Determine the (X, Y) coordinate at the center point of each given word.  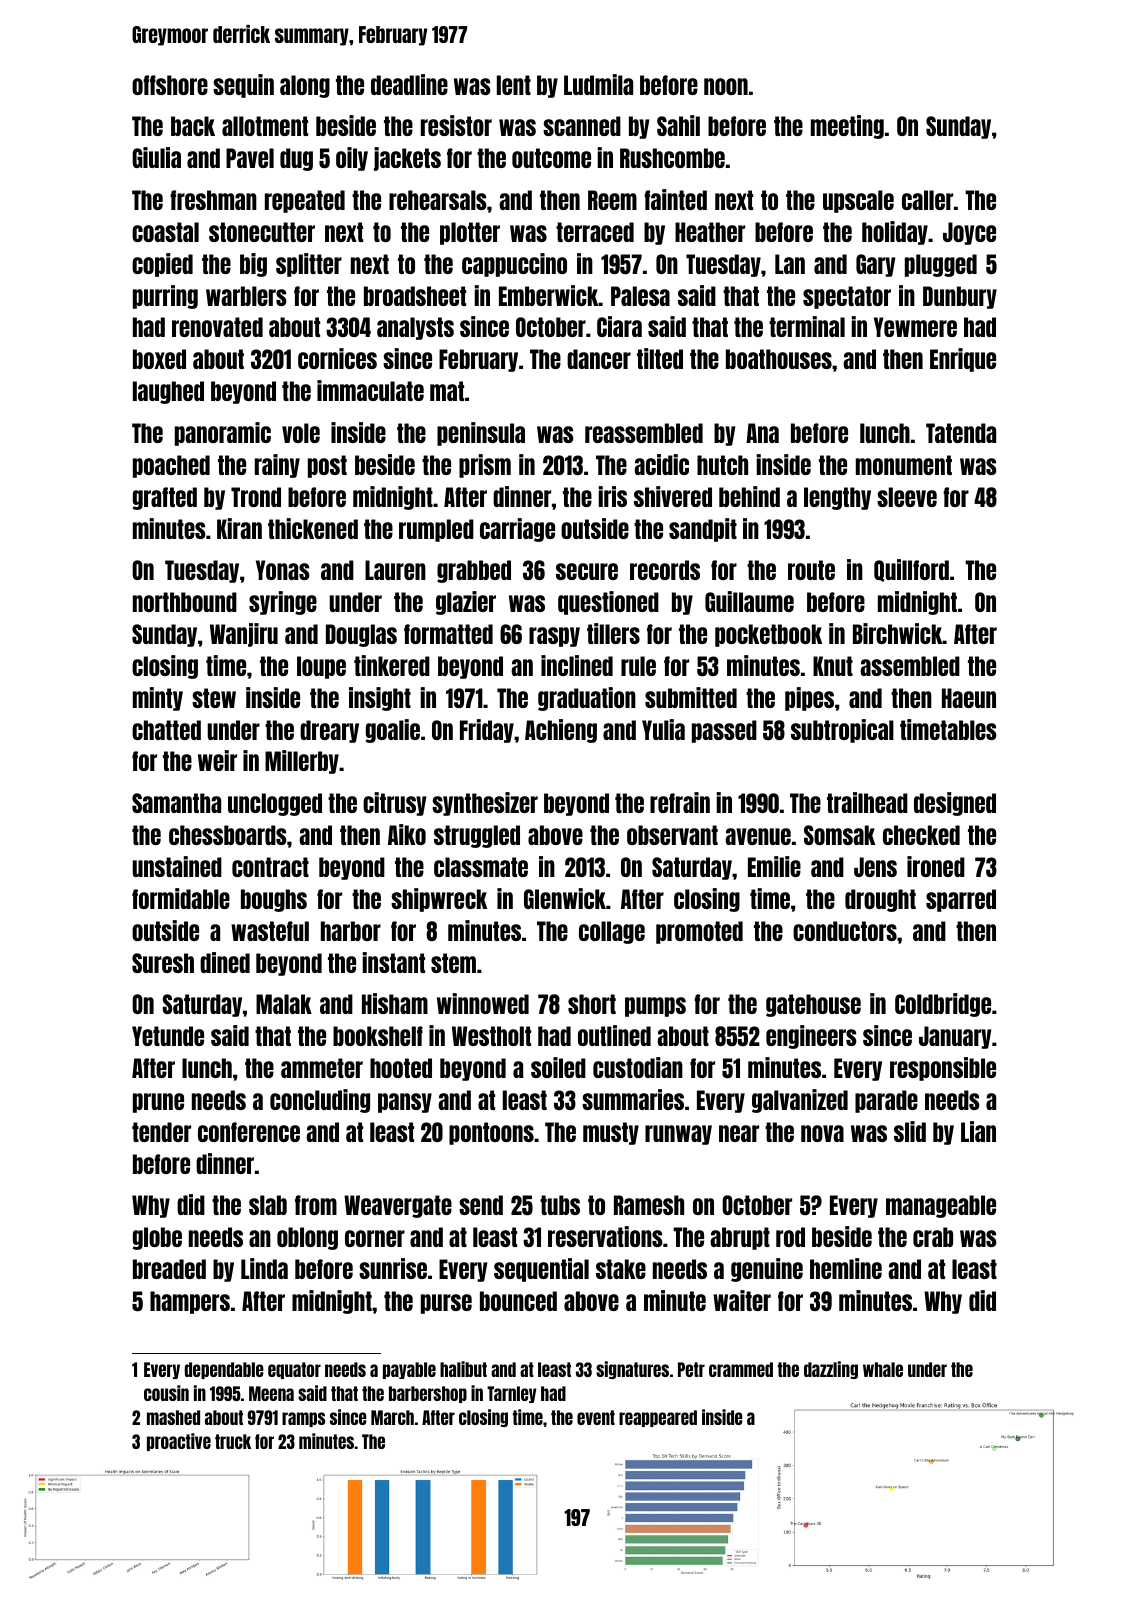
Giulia (156, 157)
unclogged (275, 804)
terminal (807, 326)
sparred (961, 900)
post (327, 466)
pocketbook (768, 635)
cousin (166, 1393)
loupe (321, 667)
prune (158, 1103)
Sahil (678, 125)
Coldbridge (943, 1005)
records (665, 570)
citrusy (394, 804)
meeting (847, 127)
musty (611, 1133)
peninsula (481, 434)
